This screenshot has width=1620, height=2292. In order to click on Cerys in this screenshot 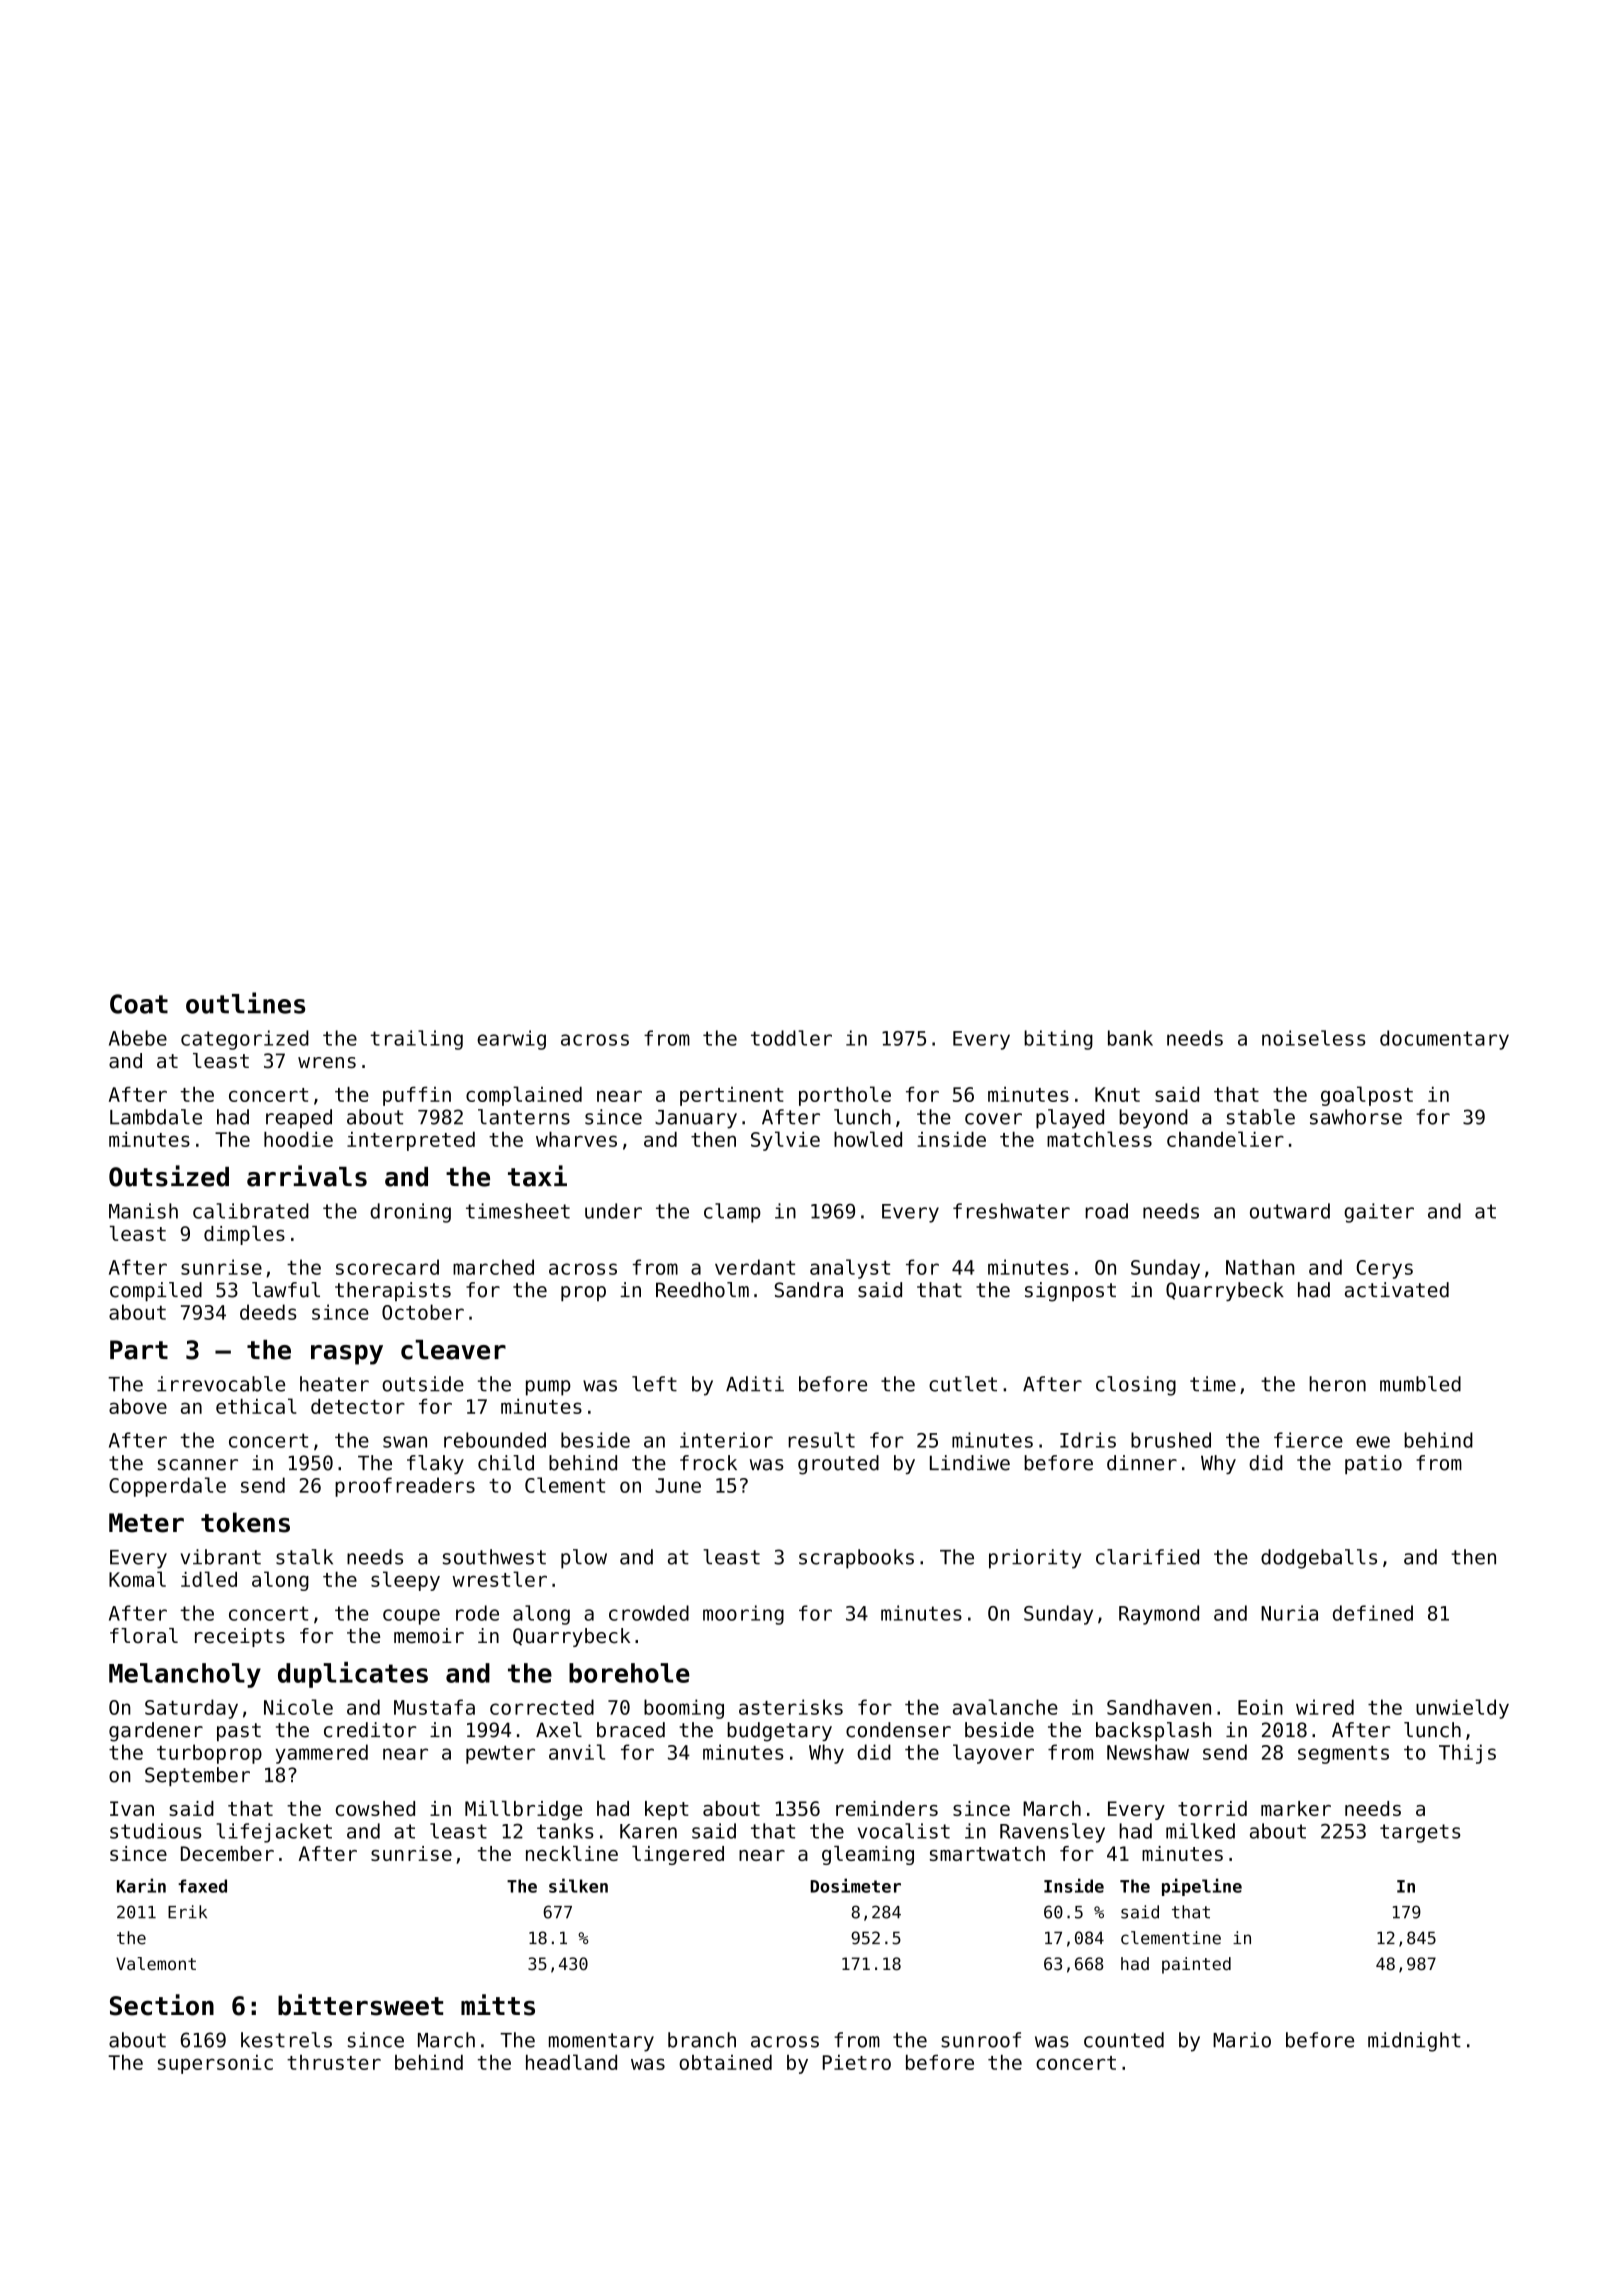, I will do `click(1384, 1269)`.
